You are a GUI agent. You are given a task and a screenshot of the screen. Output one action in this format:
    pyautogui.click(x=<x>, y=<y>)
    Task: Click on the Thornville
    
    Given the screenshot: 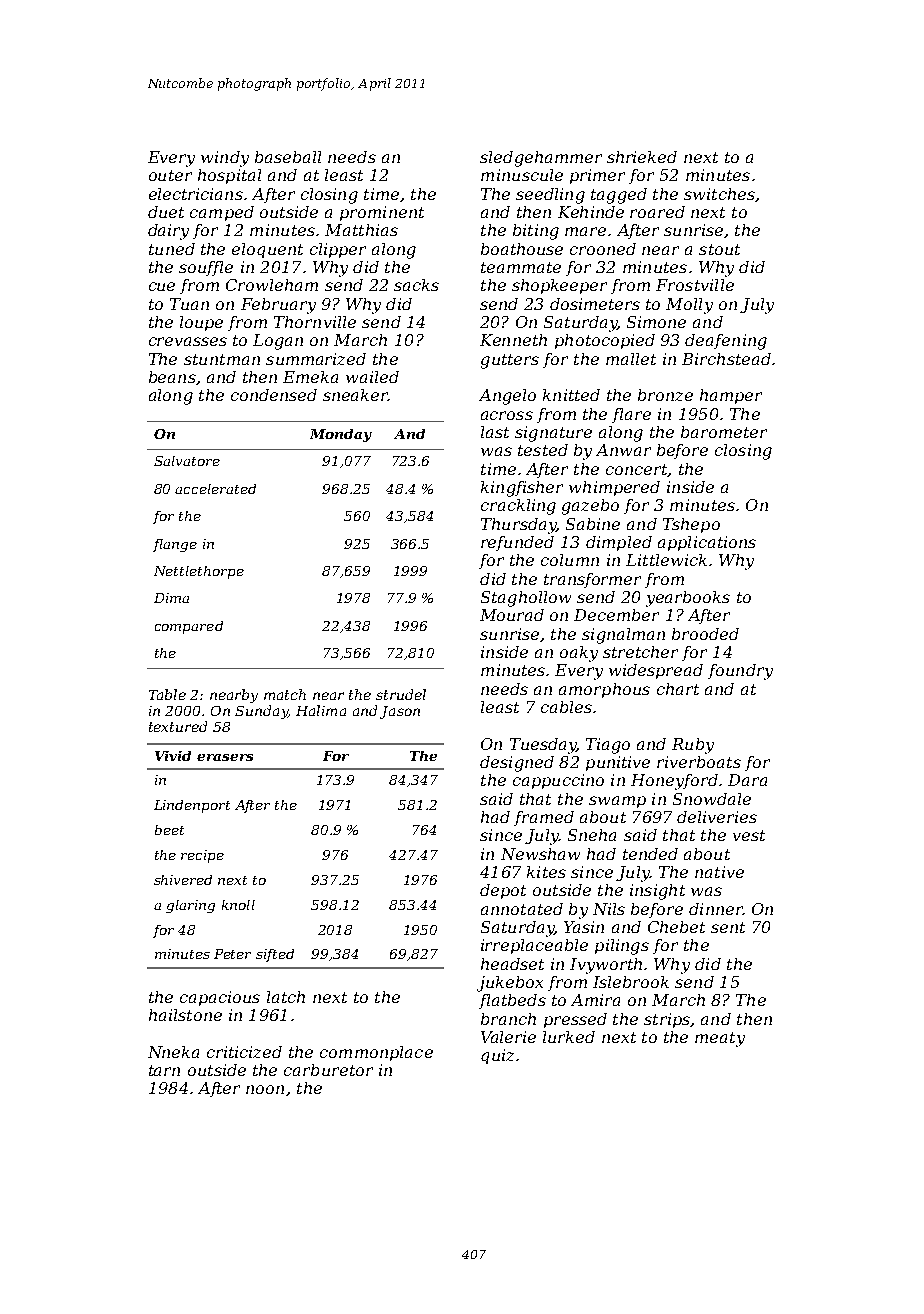 What is the action you would take?
    pyautogui.click(x=315, y=322)
